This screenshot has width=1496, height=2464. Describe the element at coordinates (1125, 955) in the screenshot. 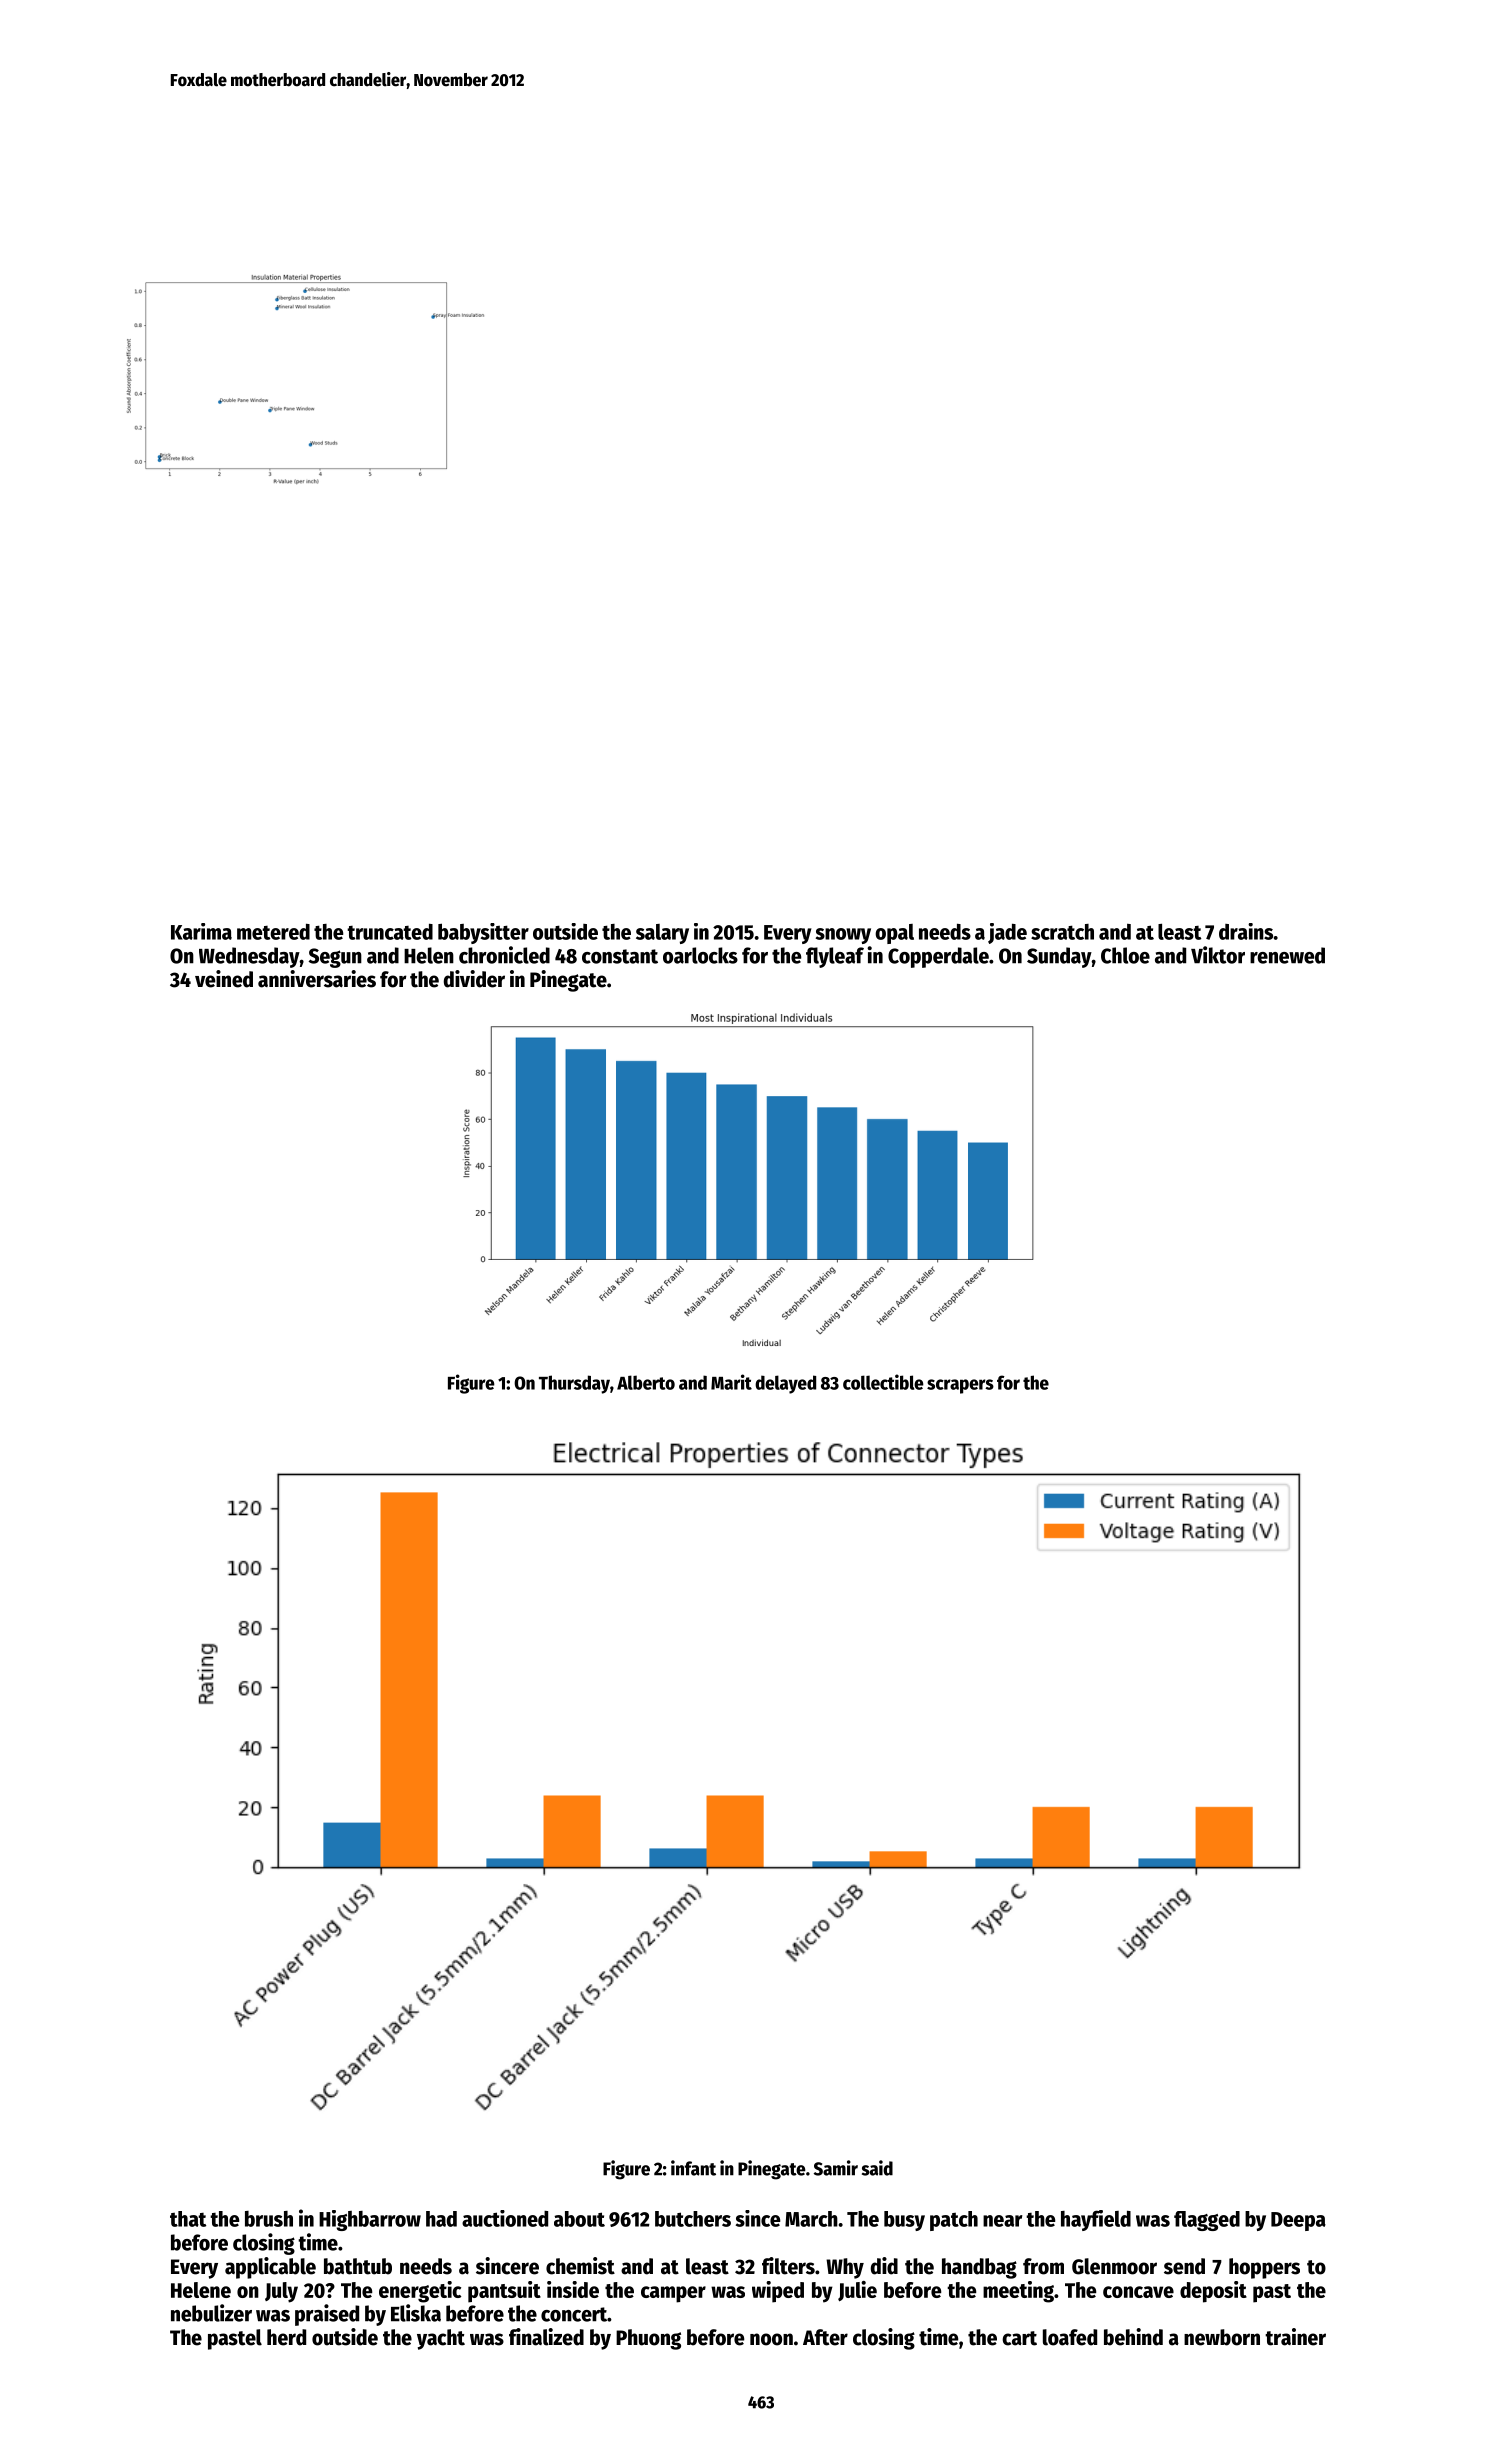

I see `Chloe` at that location.
